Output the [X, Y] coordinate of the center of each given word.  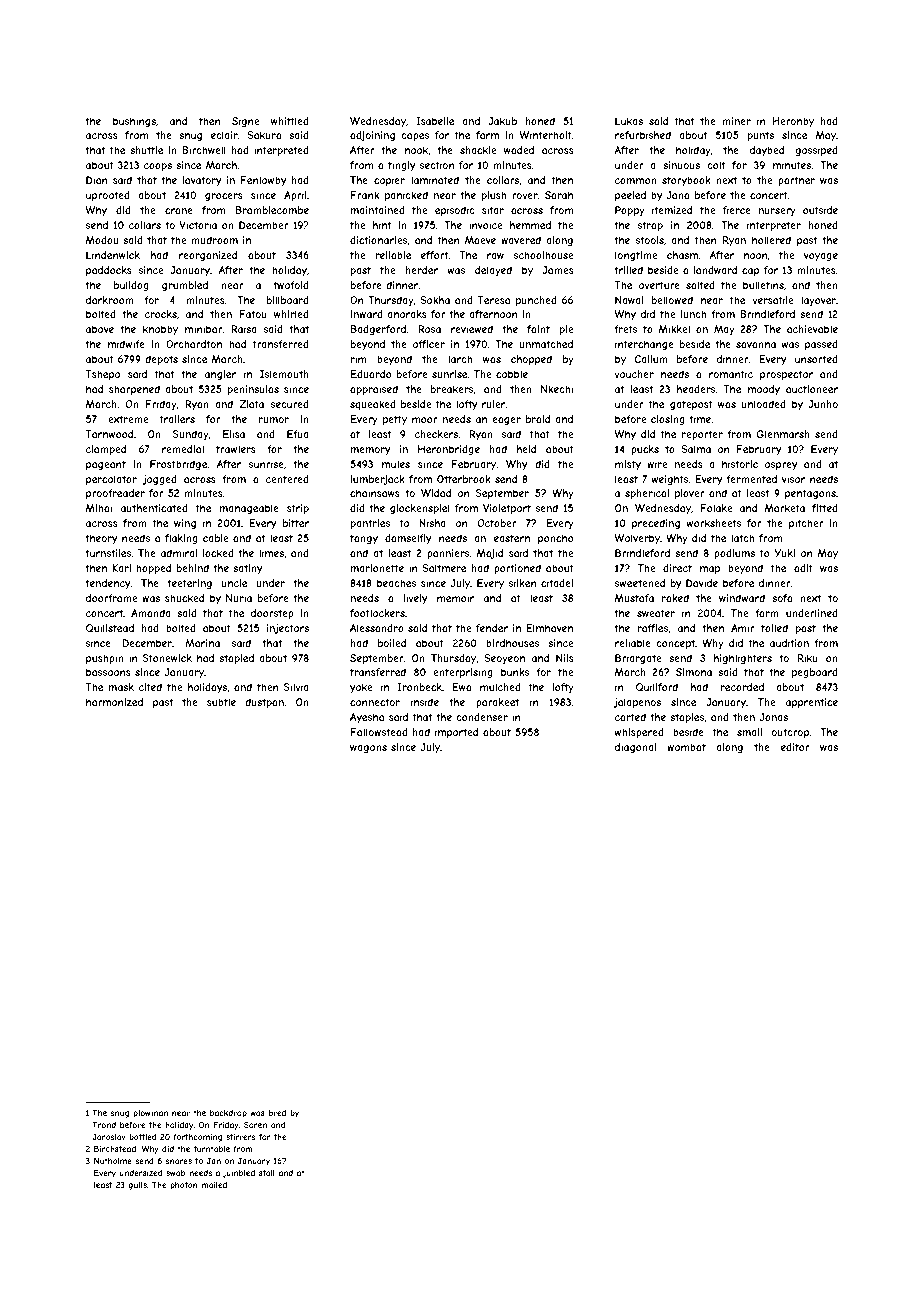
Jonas [774, 717]
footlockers [377, 613]
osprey [781, 466]
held [526, 449]
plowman [150, 1114]
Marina [202, 643]
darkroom [110, 300]
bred [277, 1113]
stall [267, 1173]
